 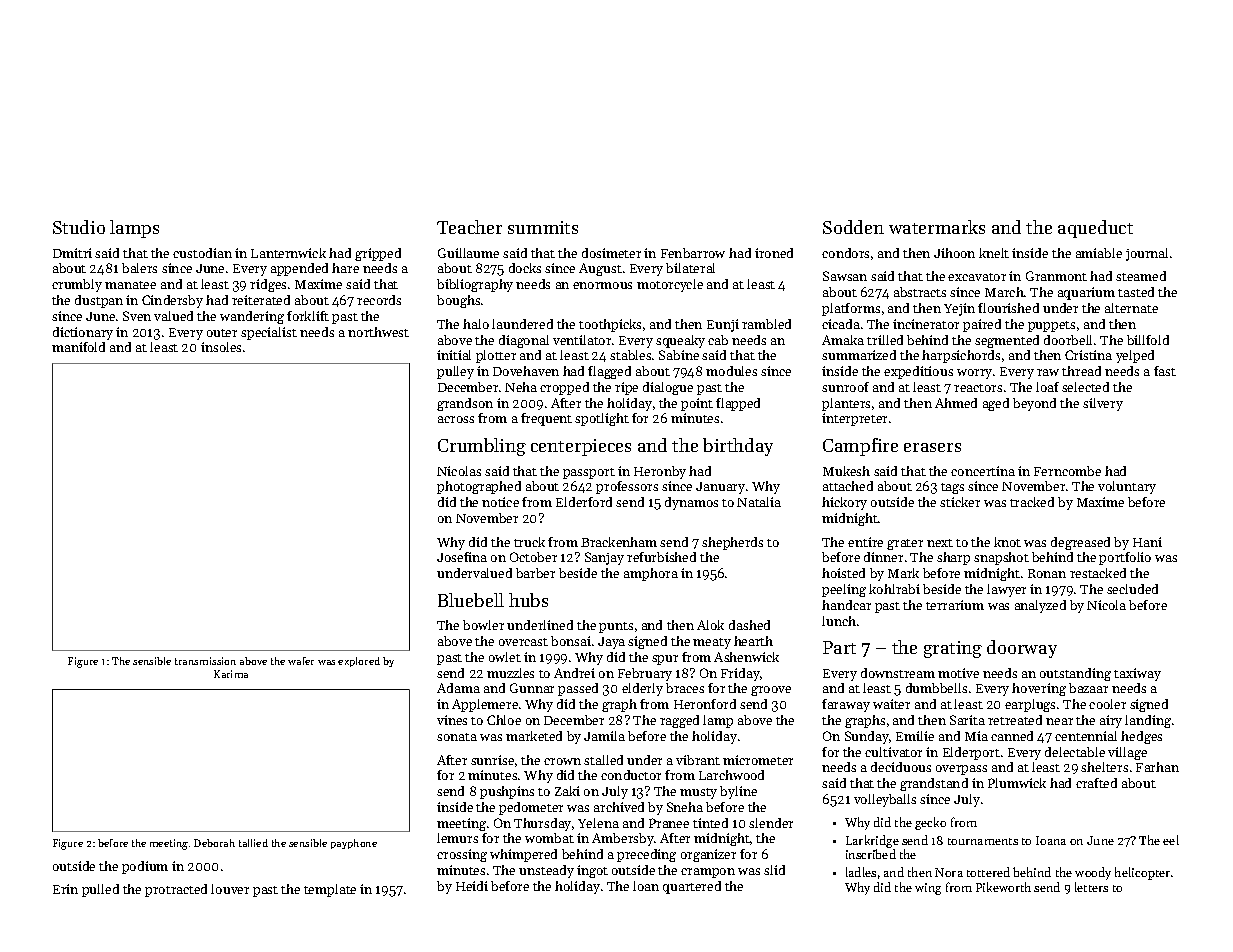 I want to click on notice, so click(x=500, y=502).
